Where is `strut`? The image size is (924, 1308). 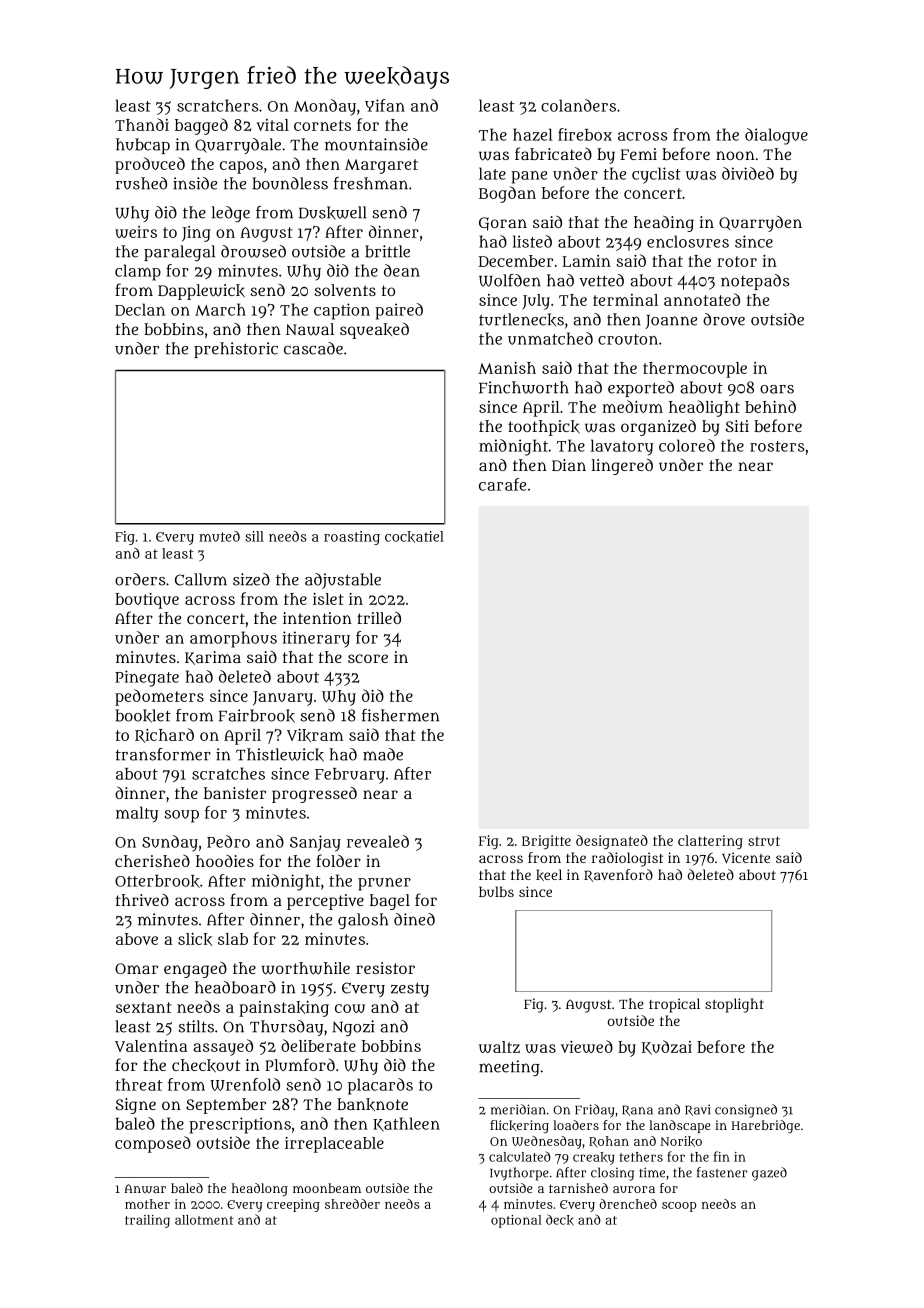 strut is located at coordinates (764, 841).
